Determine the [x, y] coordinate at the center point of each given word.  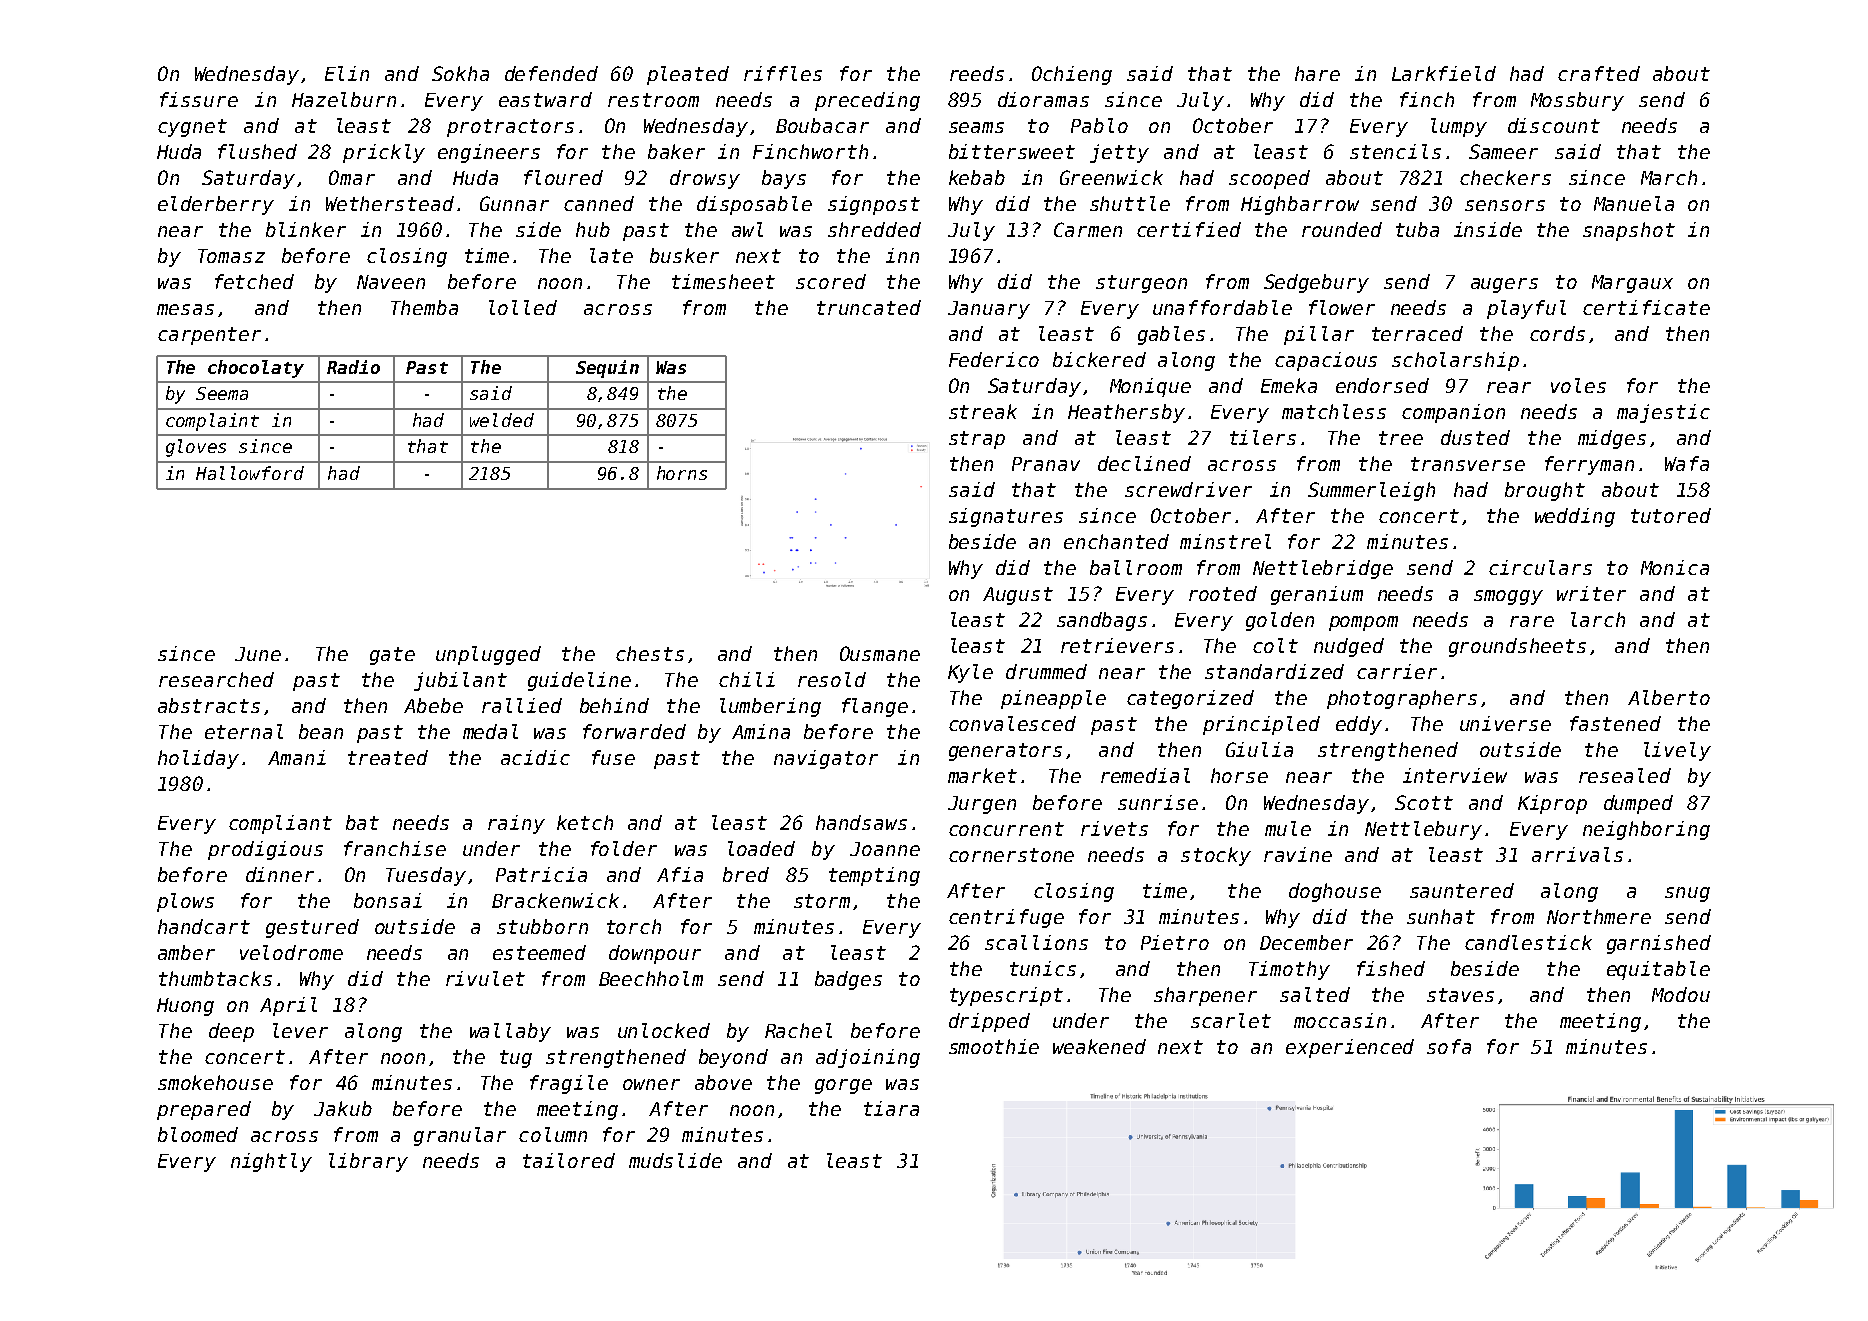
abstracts [209, 705]
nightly [271, 1162]
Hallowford [250, 473]
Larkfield [1444, 73]
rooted [1223, 593]
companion [1453, 413]
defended [551, 73]
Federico [994, 359]
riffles [783, 73]
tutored [1671, 515]
